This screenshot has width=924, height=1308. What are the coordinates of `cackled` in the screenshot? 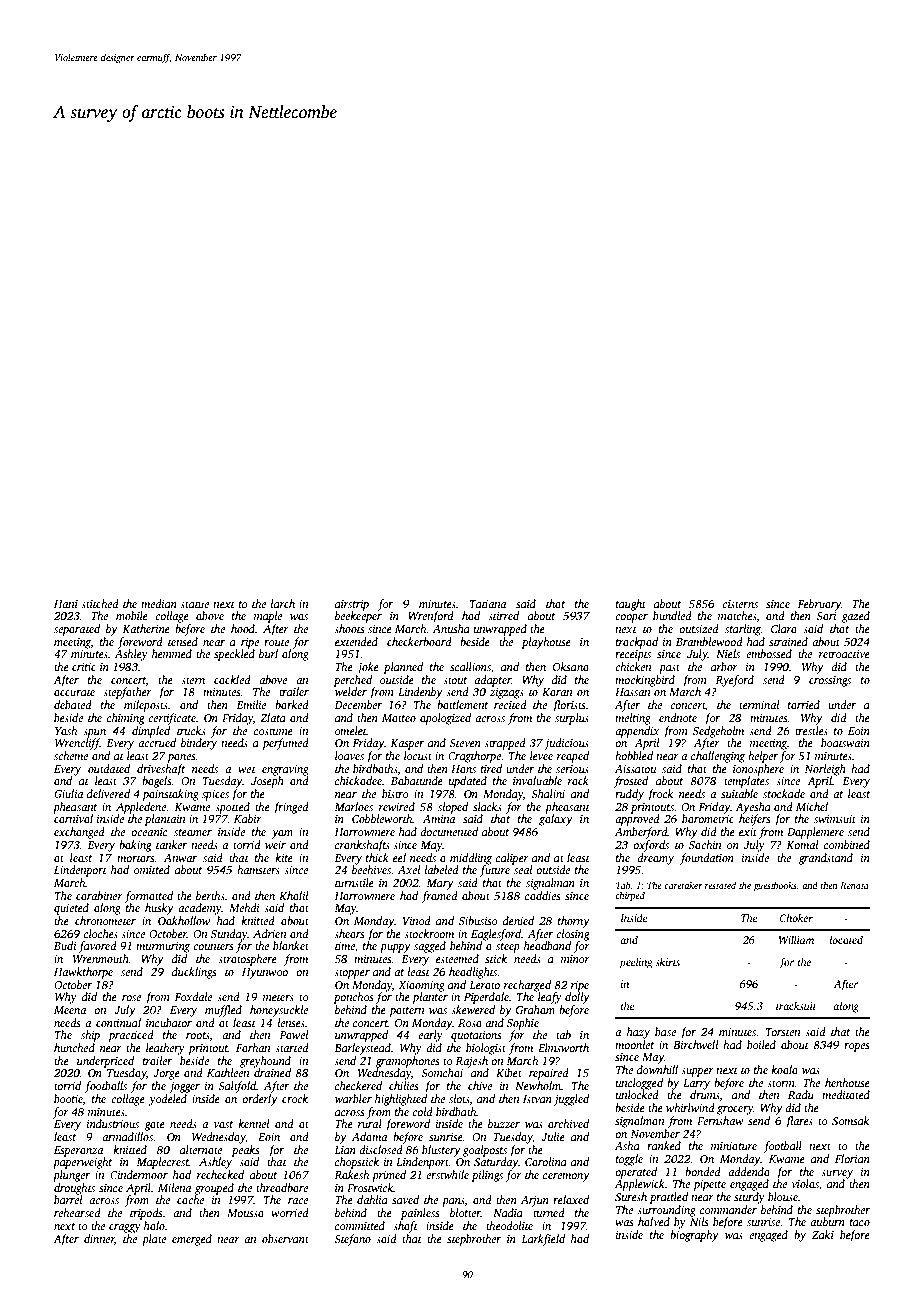 It's located at (232, 679).
